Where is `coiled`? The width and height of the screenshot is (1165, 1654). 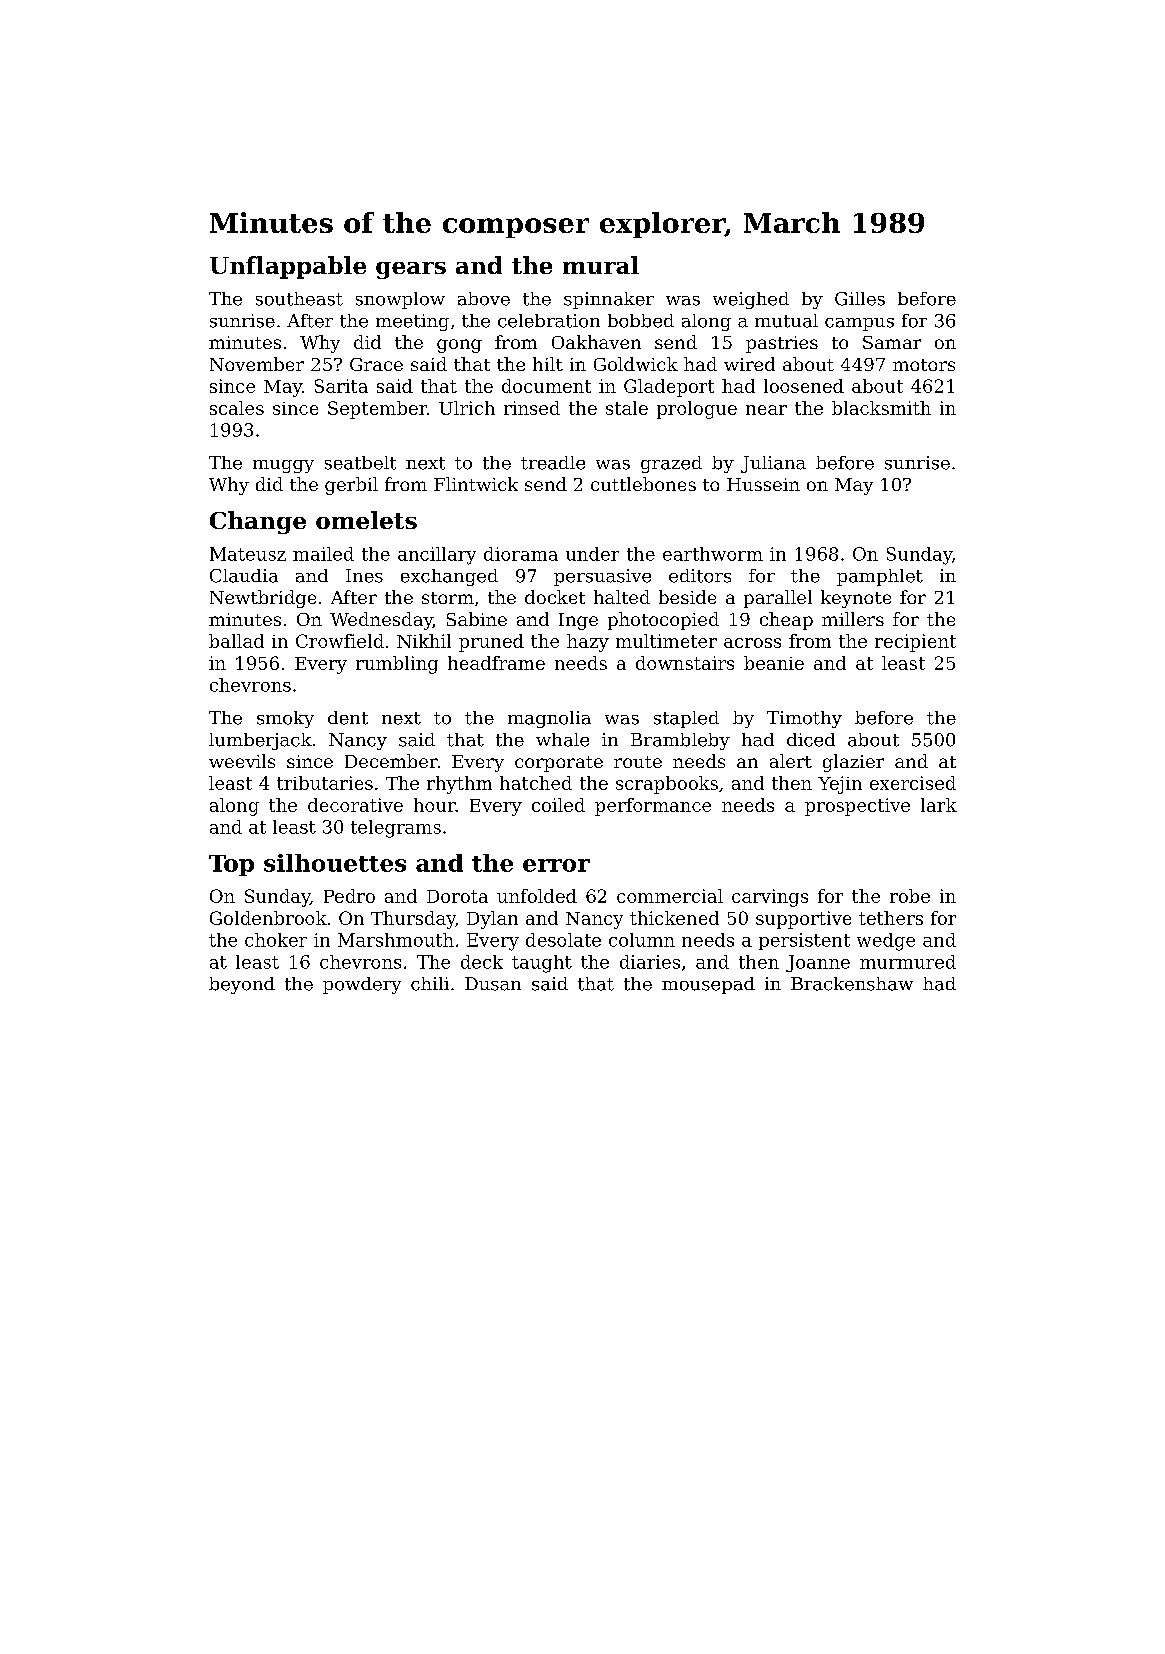
coiled is located at coordinates (558, 805).
